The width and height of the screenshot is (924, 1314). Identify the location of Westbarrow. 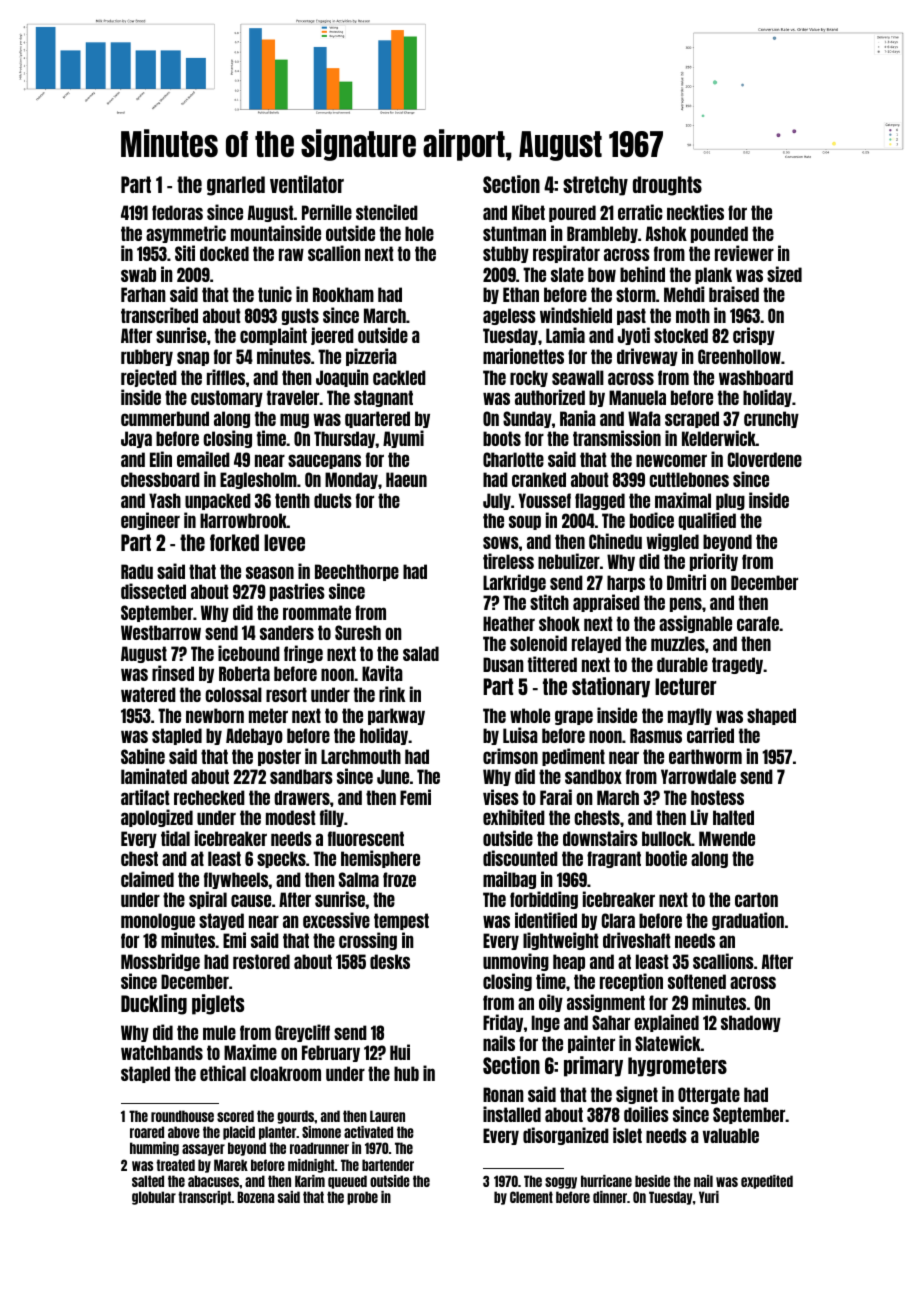
(161, 632).
